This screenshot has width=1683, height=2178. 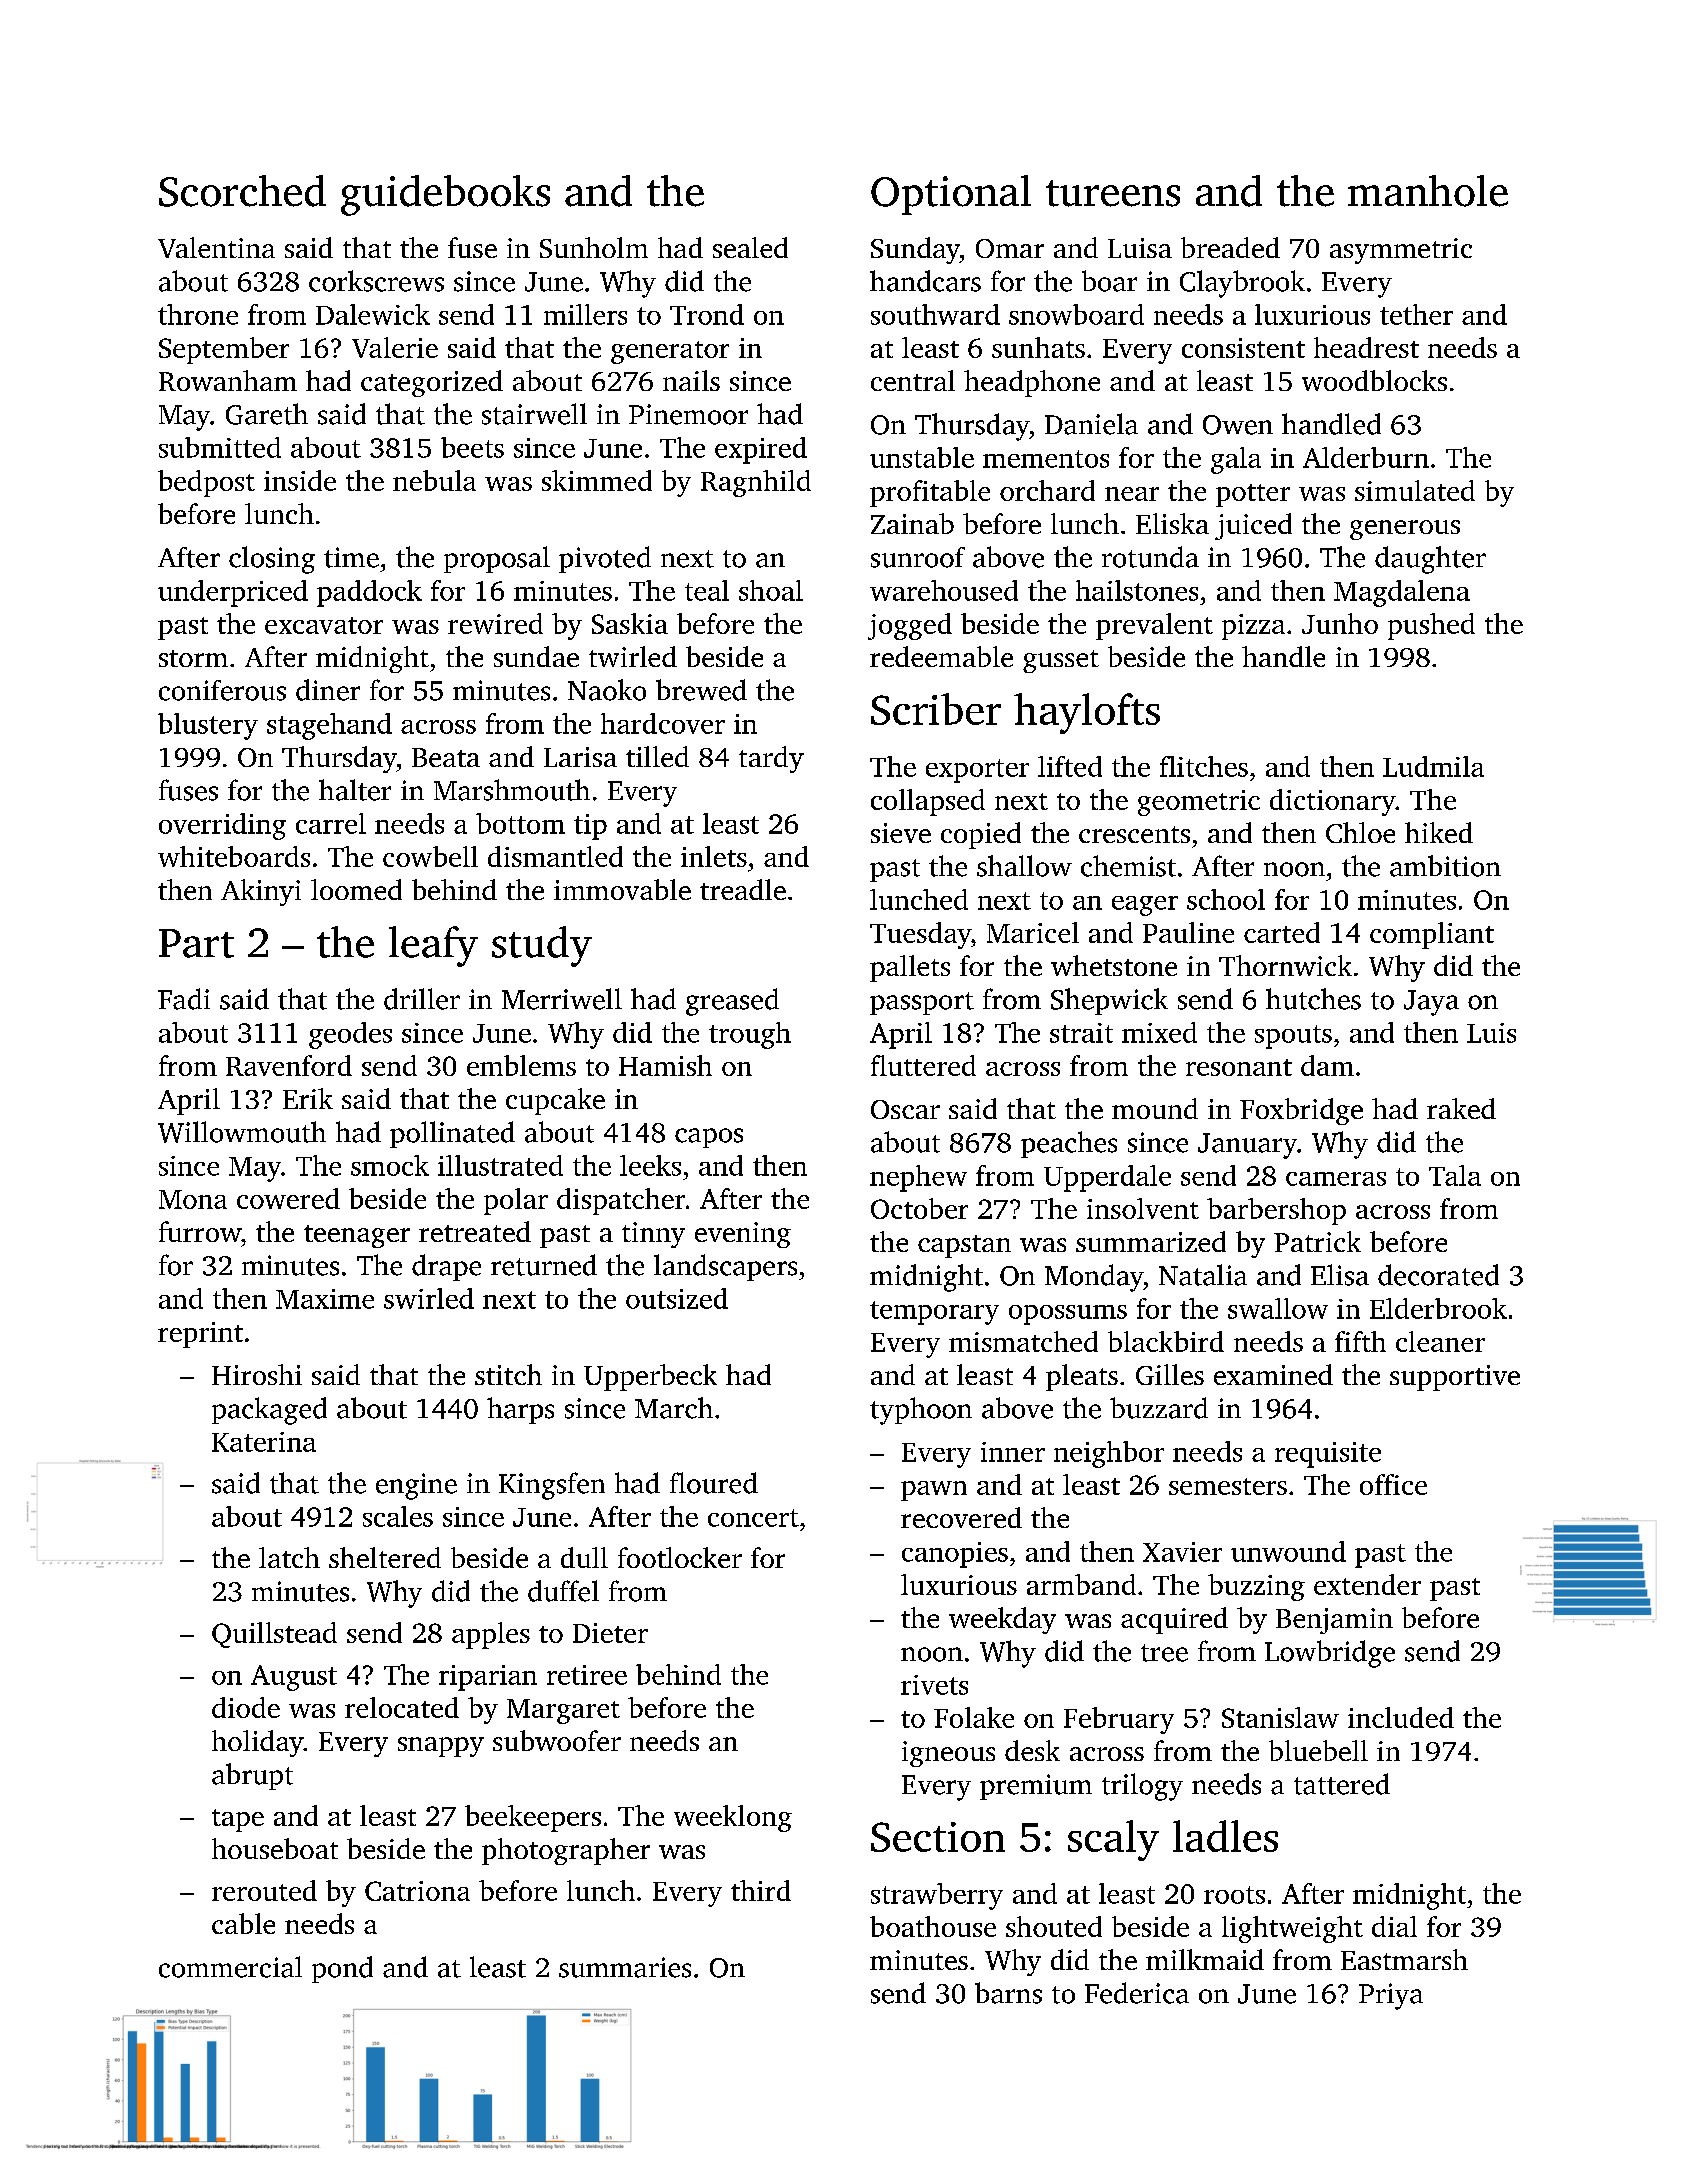 What do you see at coordinates (445, 195) in the screenshot?
I see `guidebooks` at bounding box center [445, 195].
